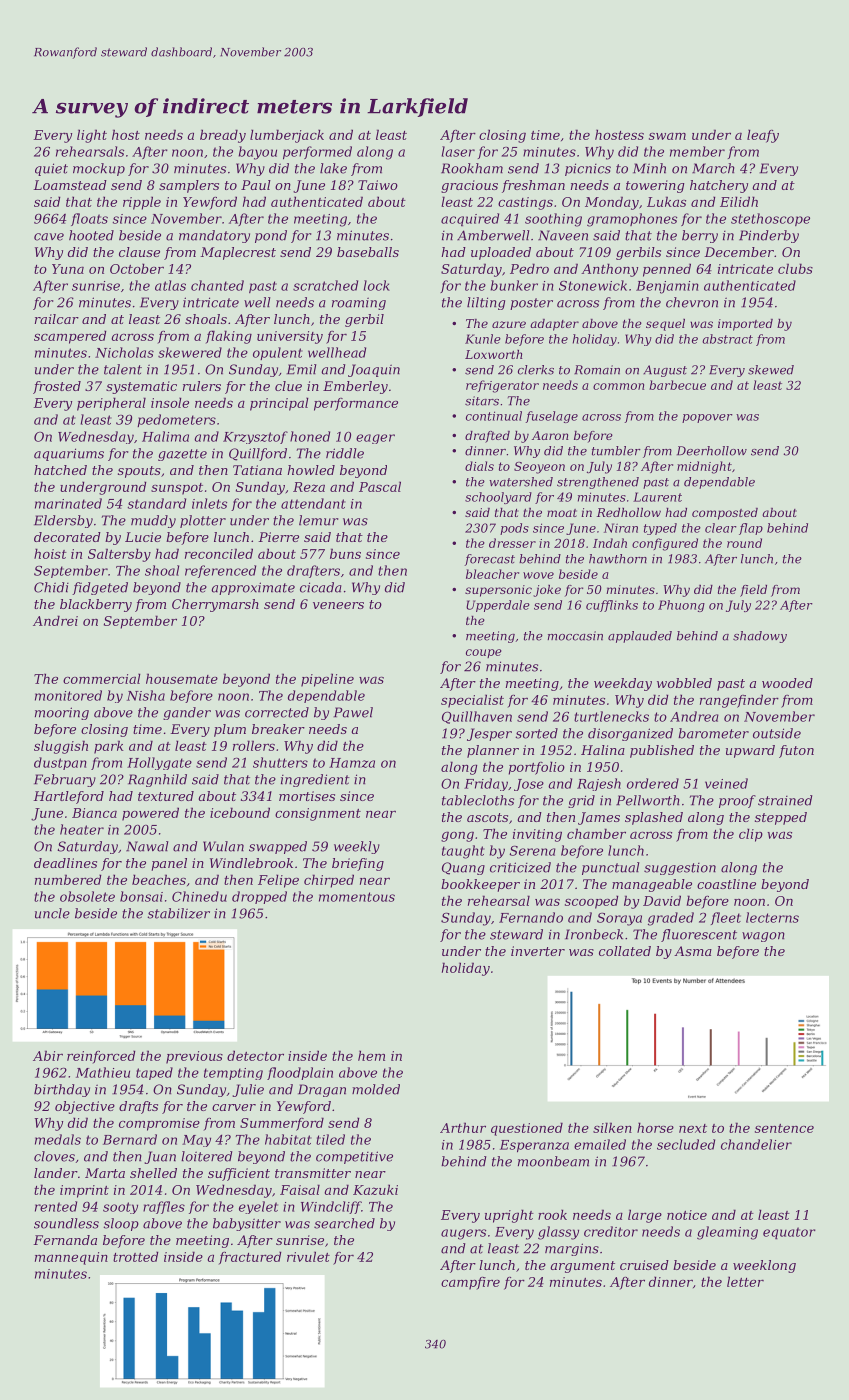  What do you see at coordinates (259, 897) in the document?
I see `dropped` at bounding box center [259, 897].
